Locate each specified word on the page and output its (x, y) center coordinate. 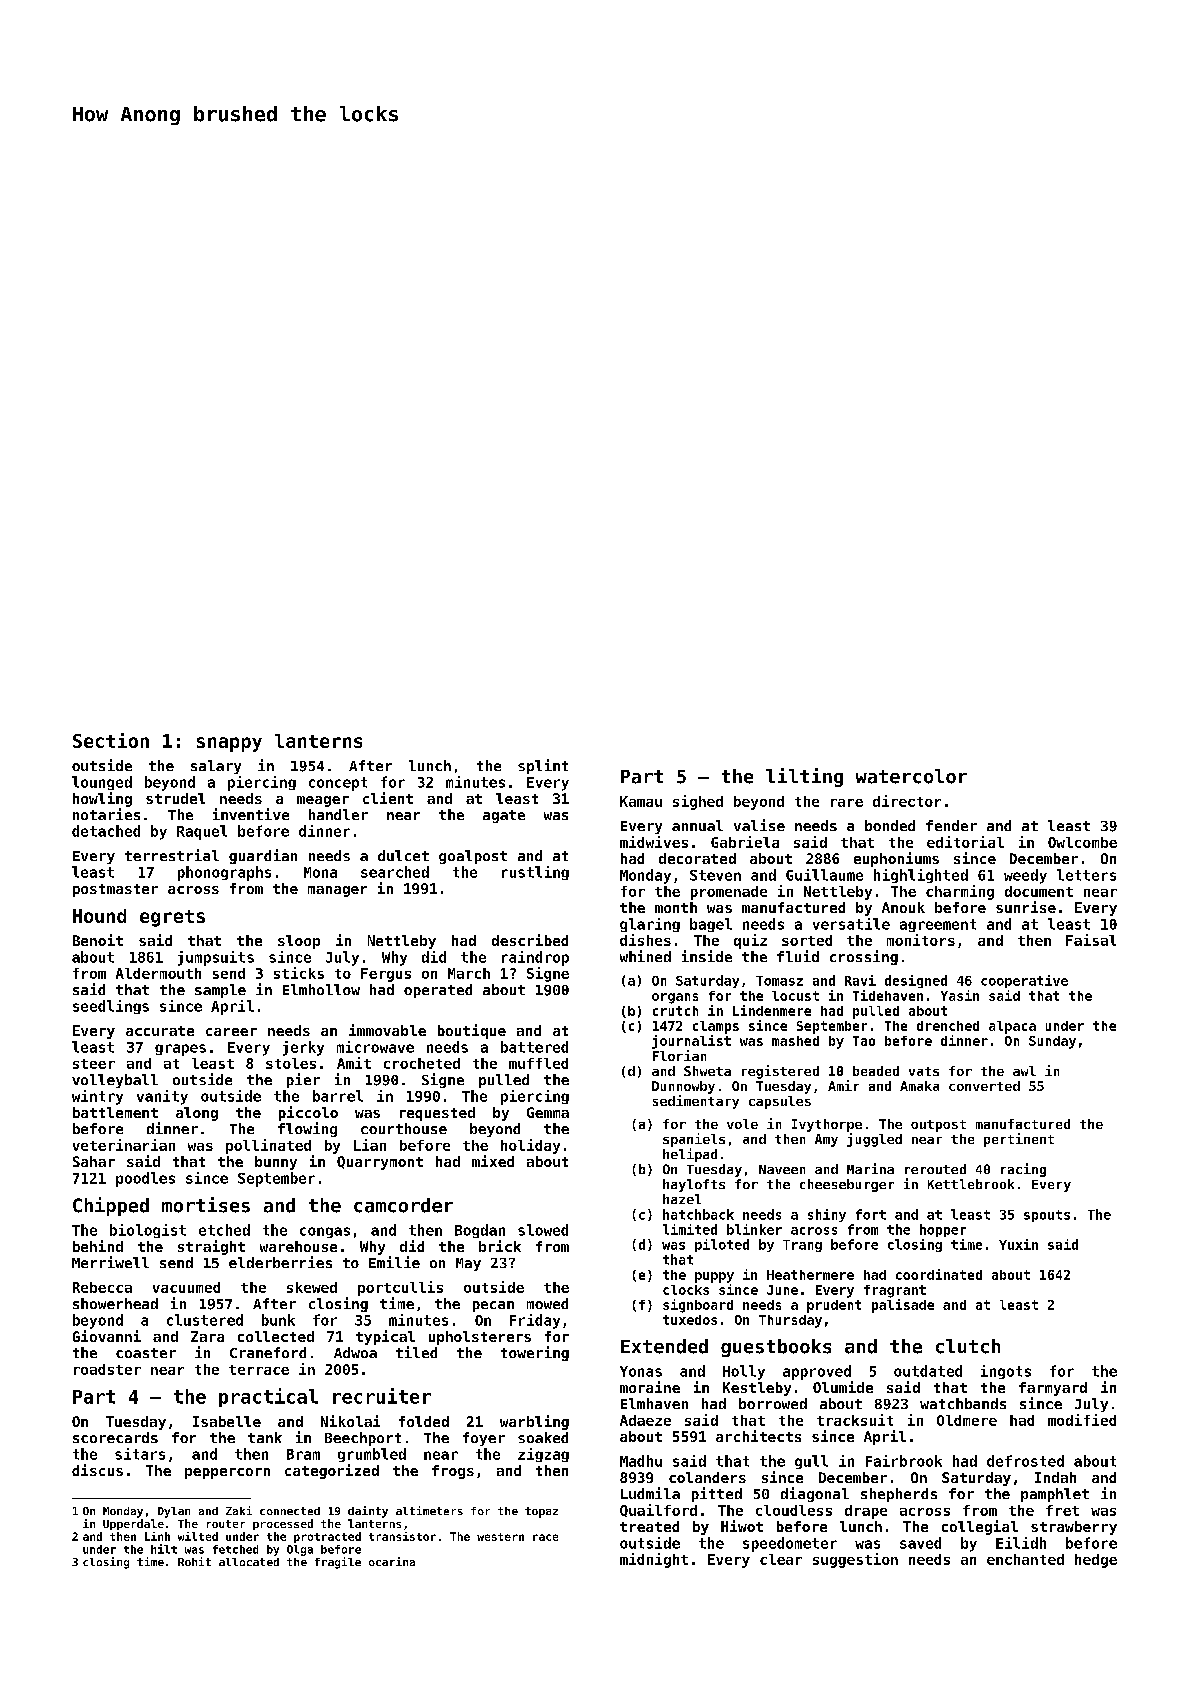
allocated (249, 1562)
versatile (851, 924)
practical (268, 1397)
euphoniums (896, 859)
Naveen (782, 1169)
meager (323, 801)
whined (645, 956)
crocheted (422, 1063)
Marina (870, 1168)
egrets (172, 918)
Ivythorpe (827, 1125)
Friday (535, 1321)
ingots (1006, 1372)
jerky (303, 1048)
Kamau (641, 801)
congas (325, 1232)
